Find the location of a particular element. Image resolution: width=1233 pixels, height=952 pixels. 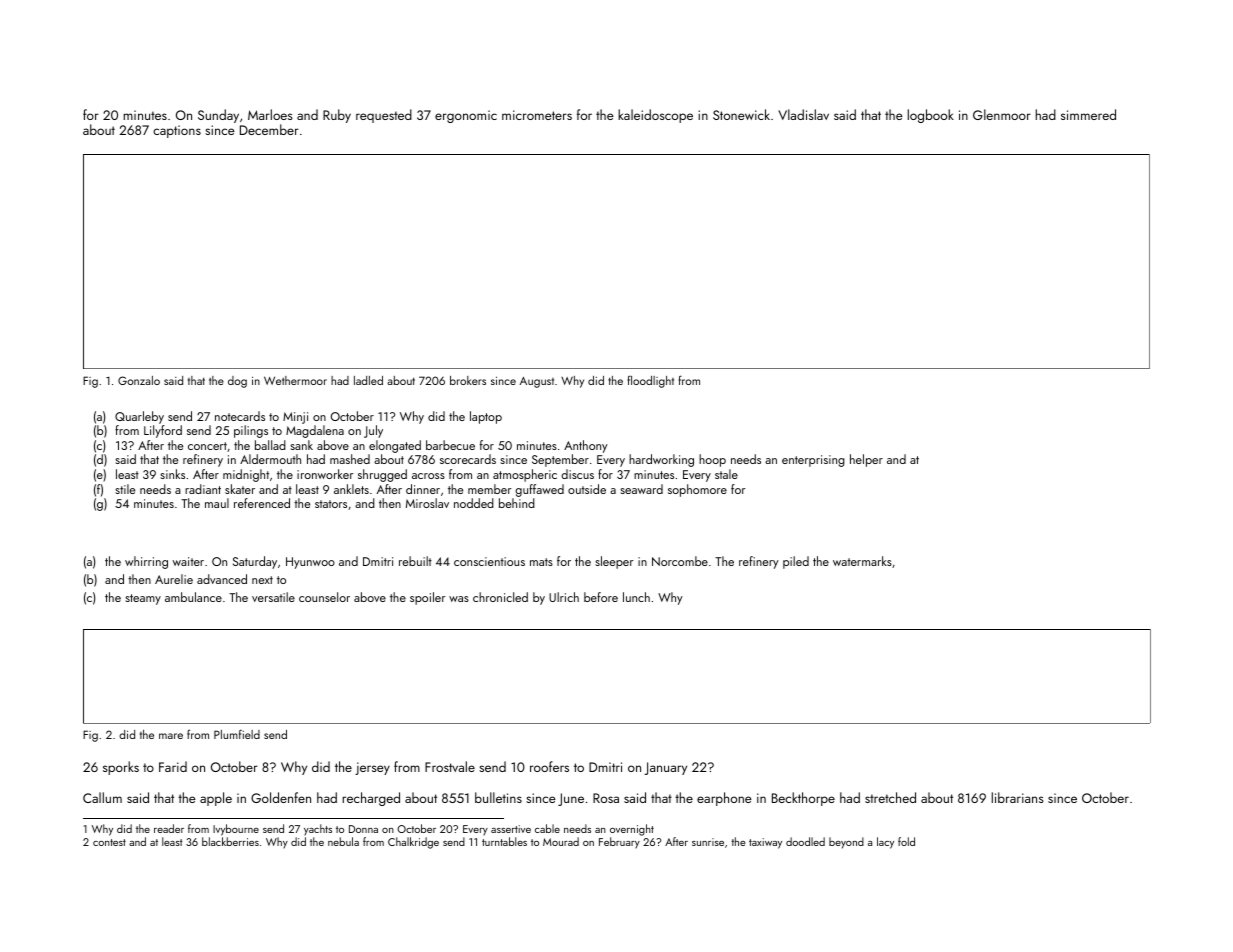

December is located at coordinates (269, 129).
